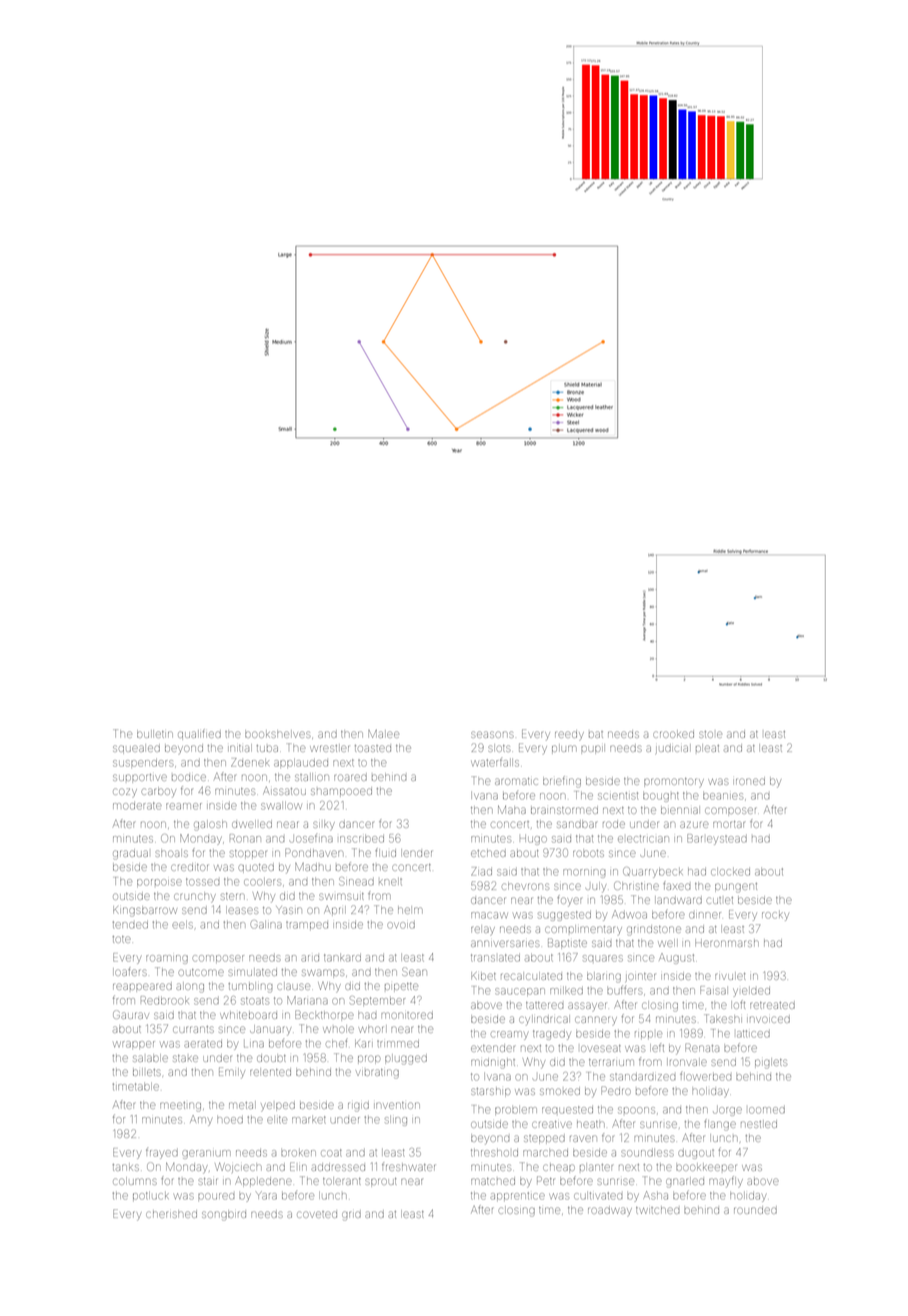 The image size is (908, 1316). I want to click on briefing, so click(562, 782).
